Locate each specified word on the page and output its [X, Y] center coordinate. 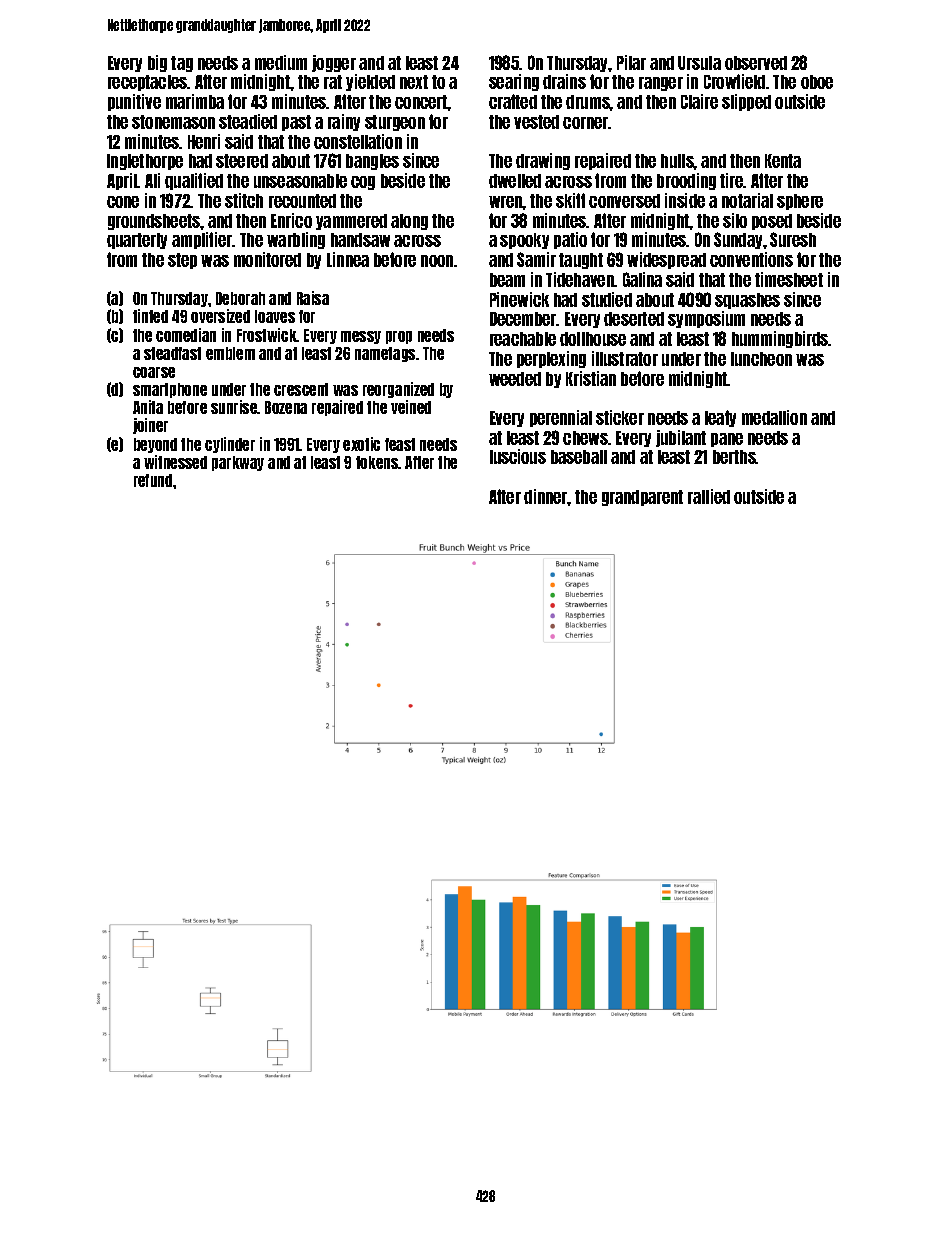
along [409, 222]
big [157, 63]
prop [399, 337]
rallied [709, 496]
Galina [642, 279]
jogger [334, 63]
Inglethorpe [145, 162]
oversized [220, 316]
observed [756, 63]
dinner [546, 496]
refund [153, 480]
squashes [747, 301]
